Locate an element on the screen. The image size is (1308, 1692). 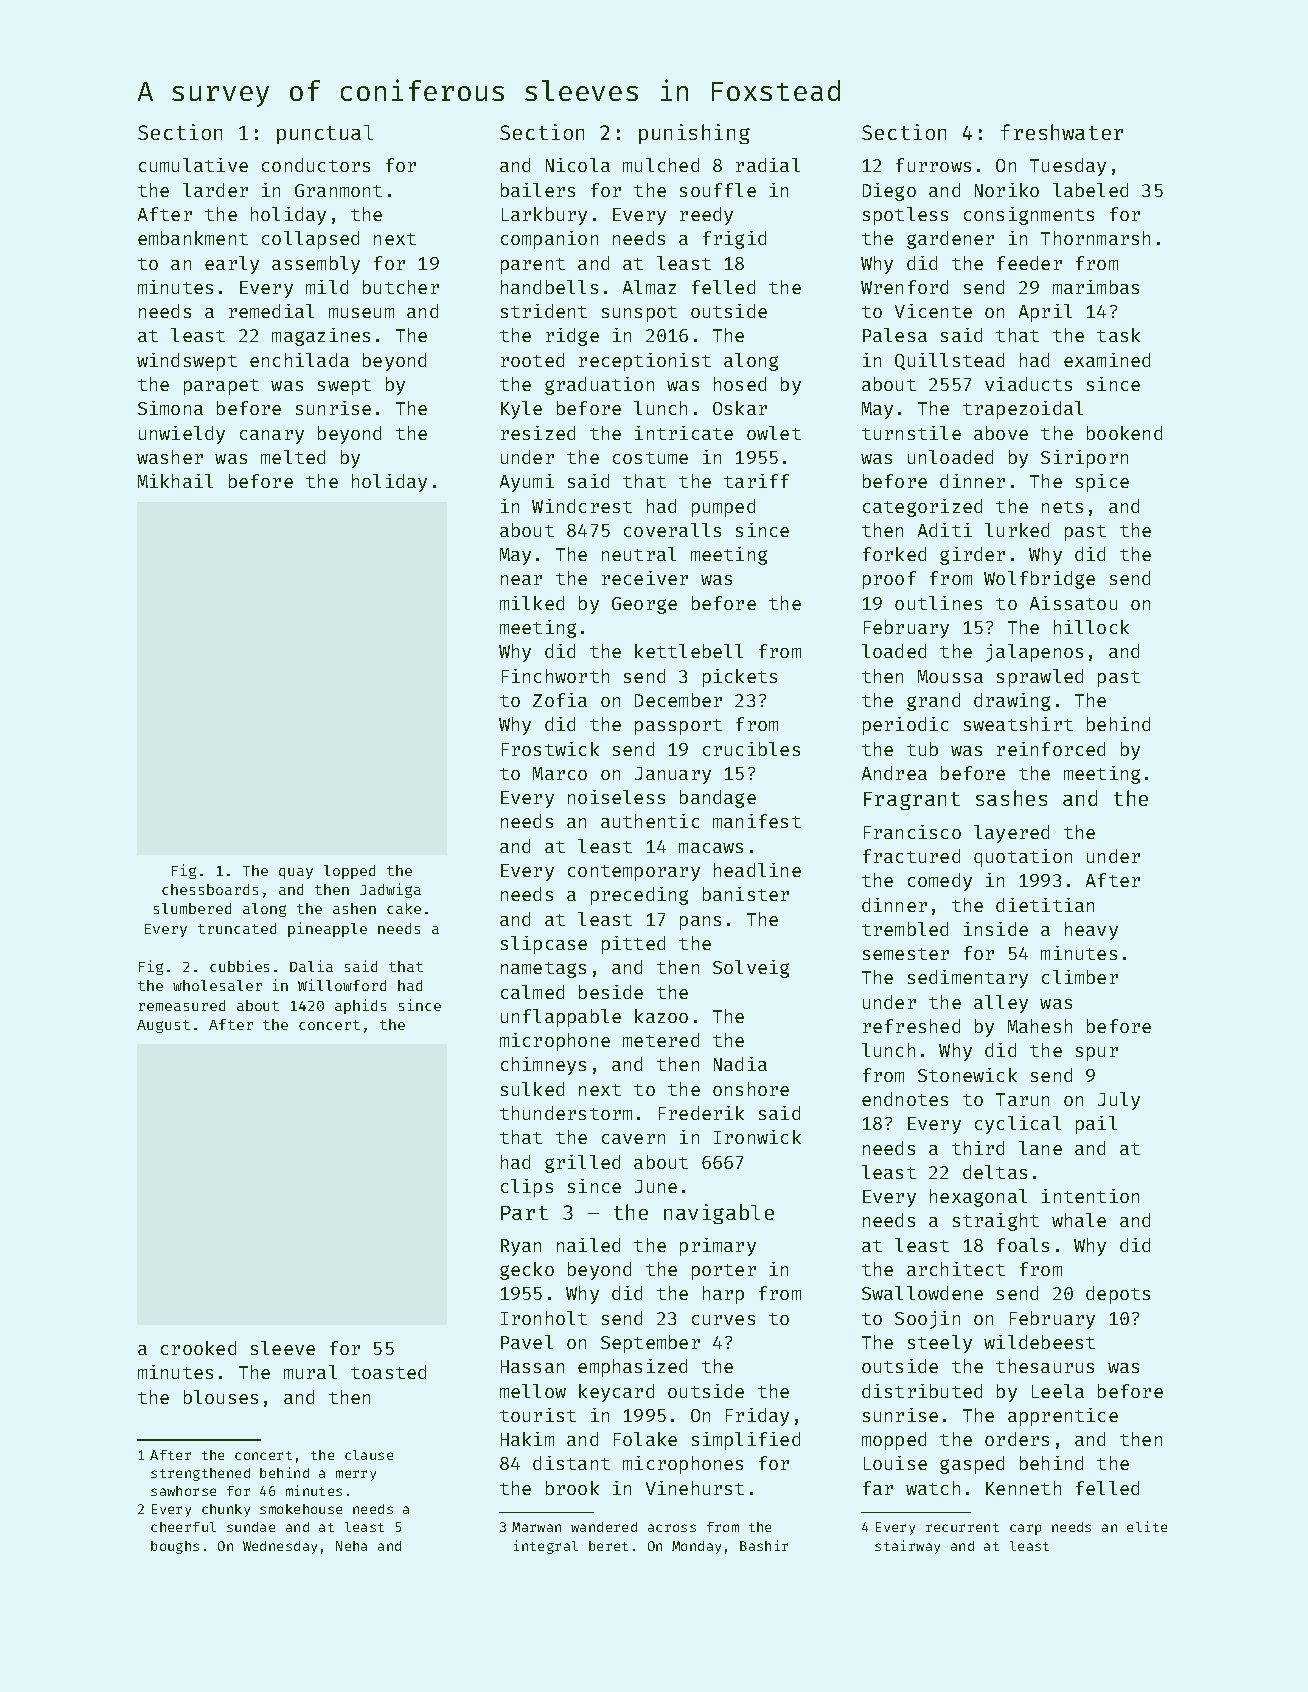
merry is located at coordinates (356, 1475).
